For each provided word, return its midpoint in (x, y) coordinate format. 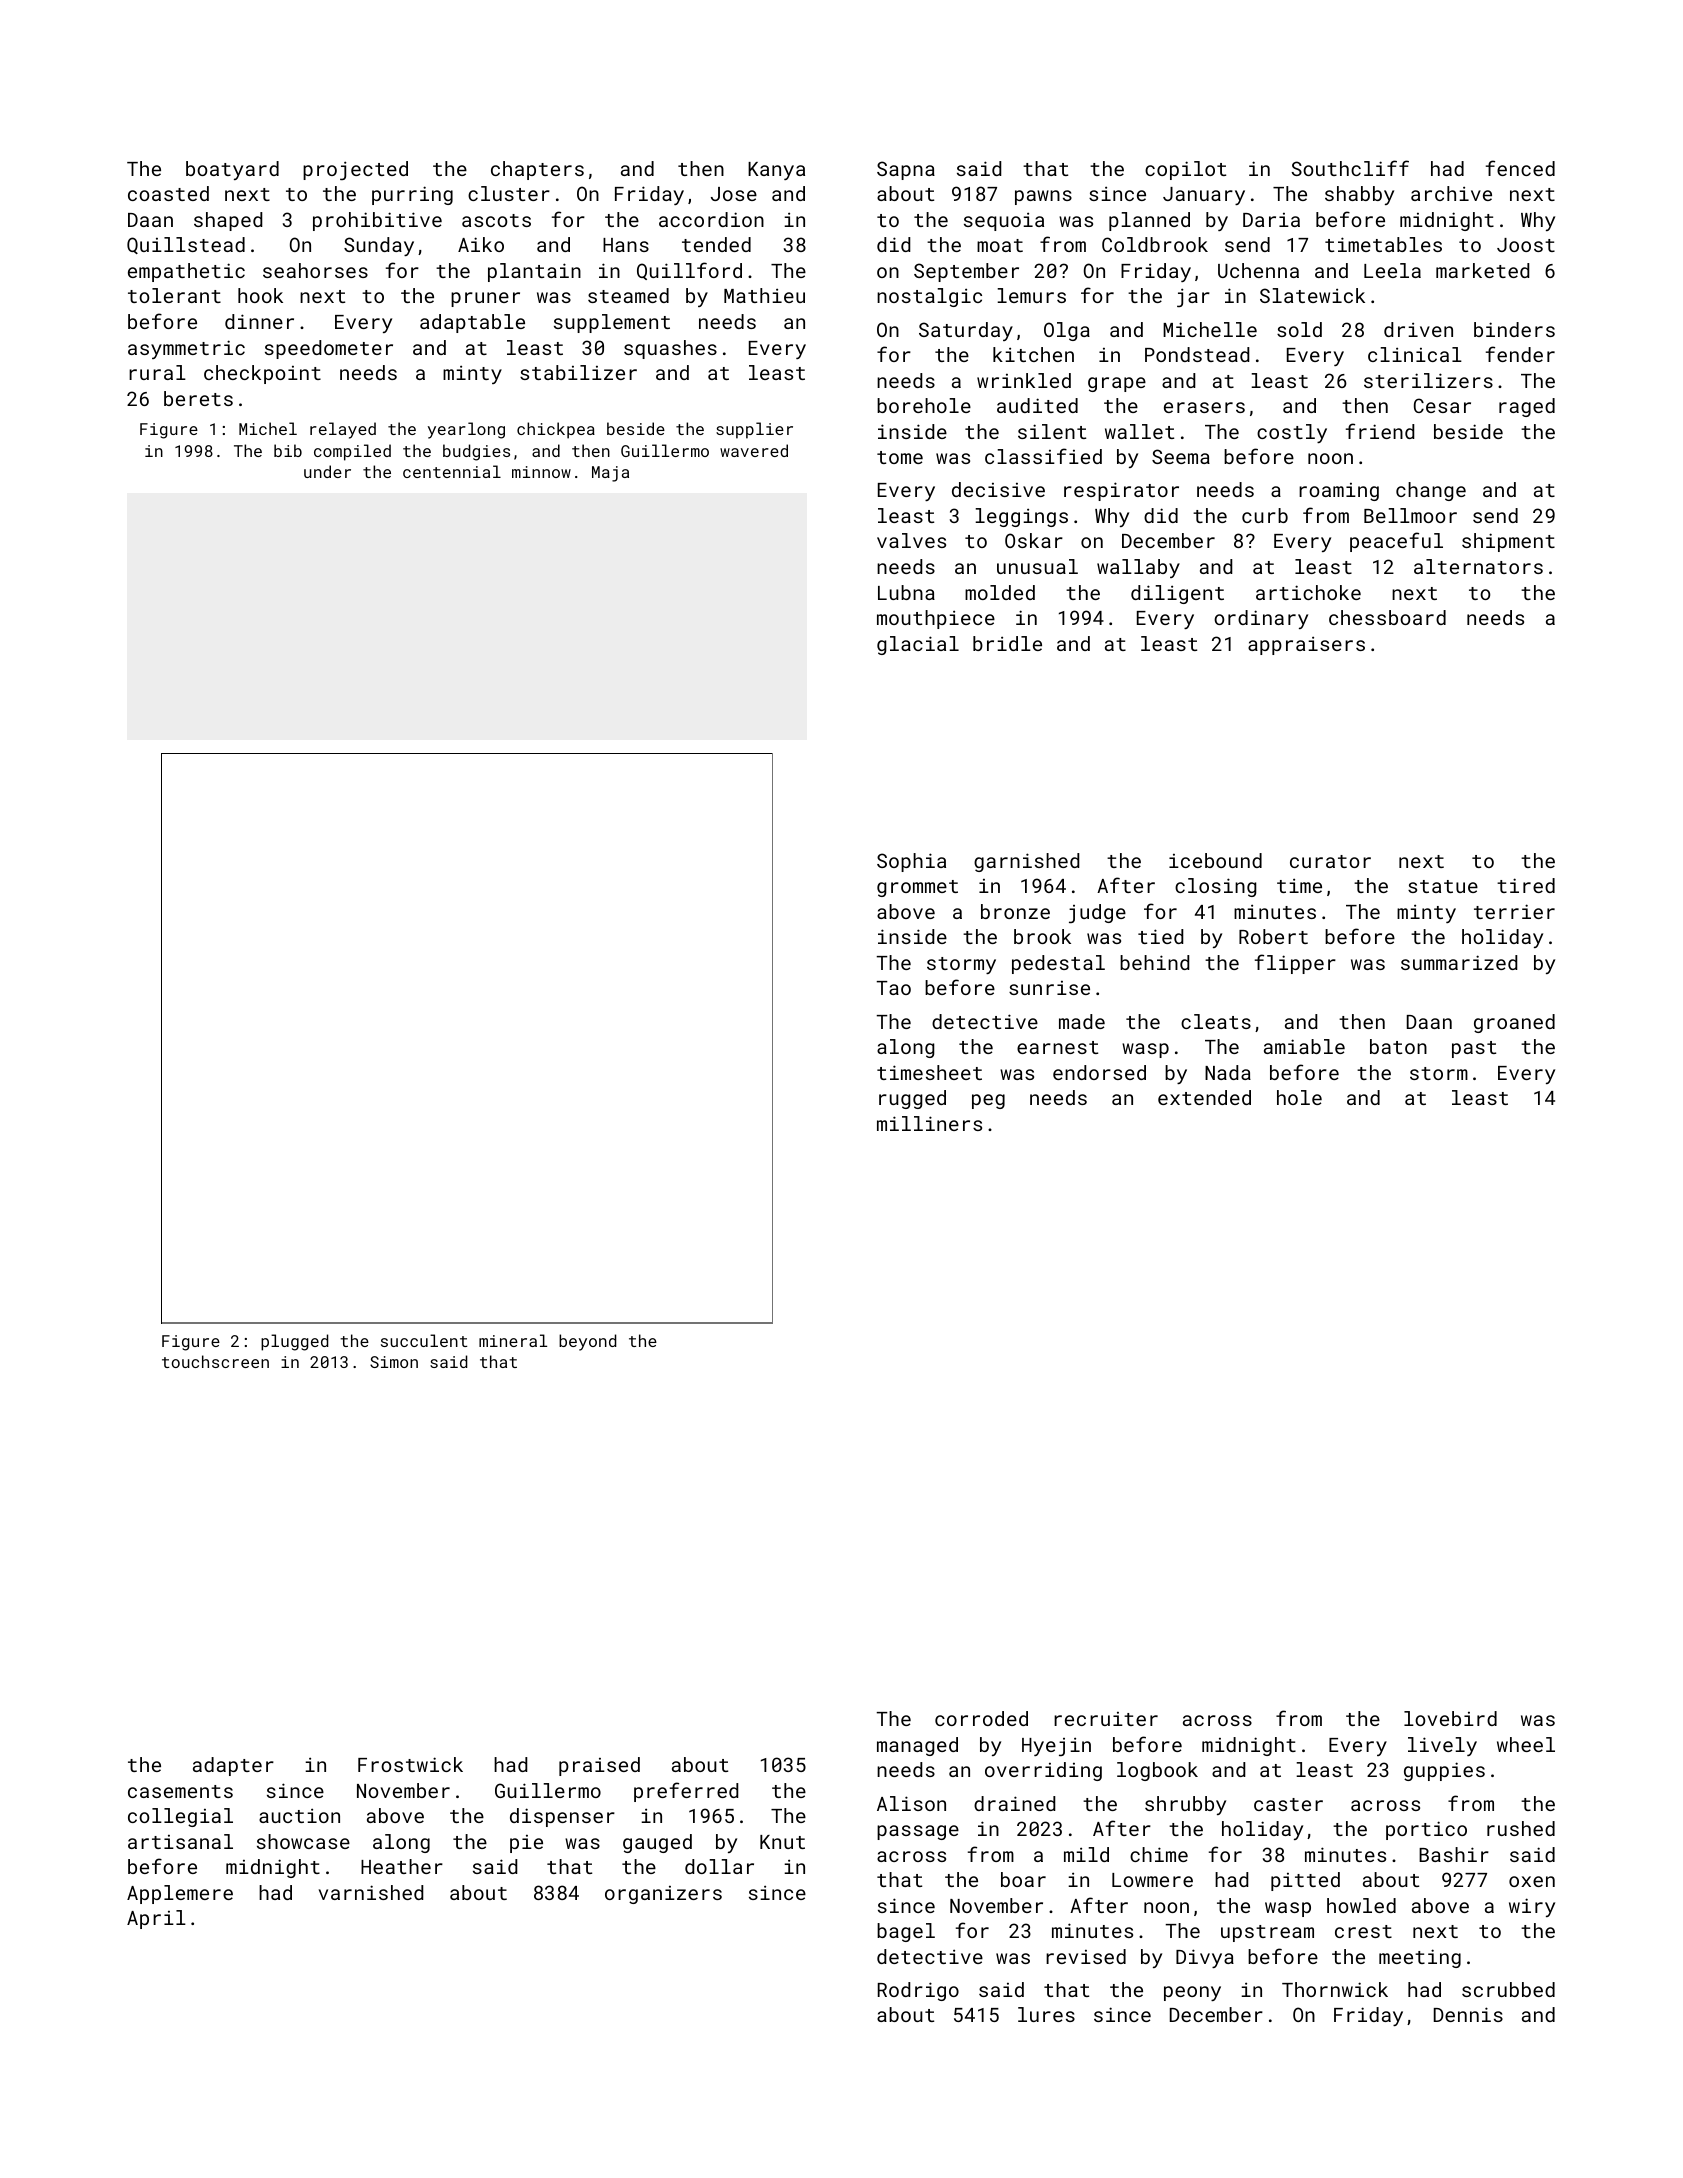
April (156, 1919)
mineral (513, 1340)
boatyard (232, 170)
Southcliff (1350, 168)
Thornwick (1335, 1989)
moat (1000, 245)
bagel (906, 1932)
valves (911, 540)
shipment (1508, 542)
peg (988, 1101)
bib (288, 450)
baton (1398, 1046)
